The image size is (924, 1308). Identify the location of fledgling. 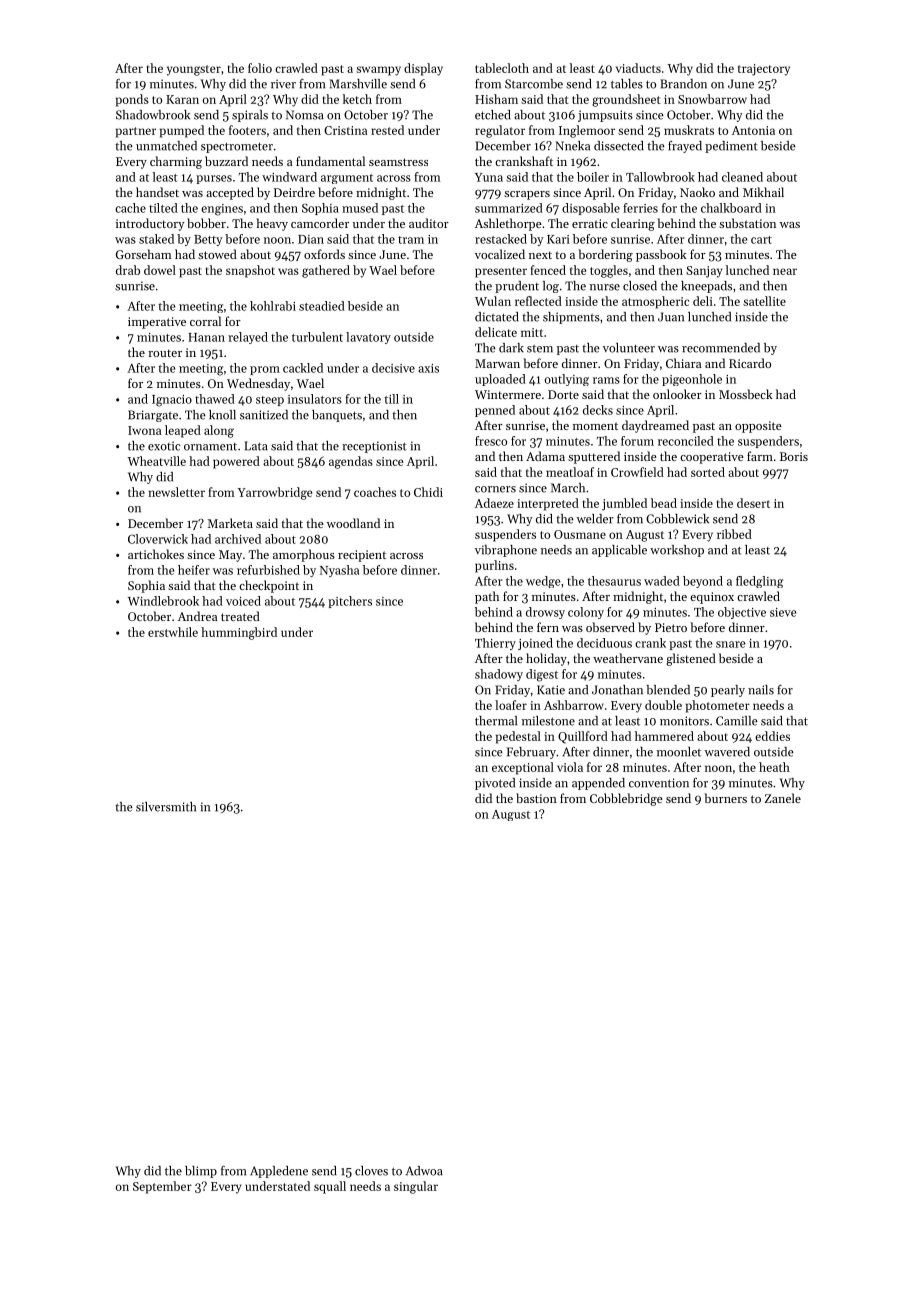
(759, 582).
